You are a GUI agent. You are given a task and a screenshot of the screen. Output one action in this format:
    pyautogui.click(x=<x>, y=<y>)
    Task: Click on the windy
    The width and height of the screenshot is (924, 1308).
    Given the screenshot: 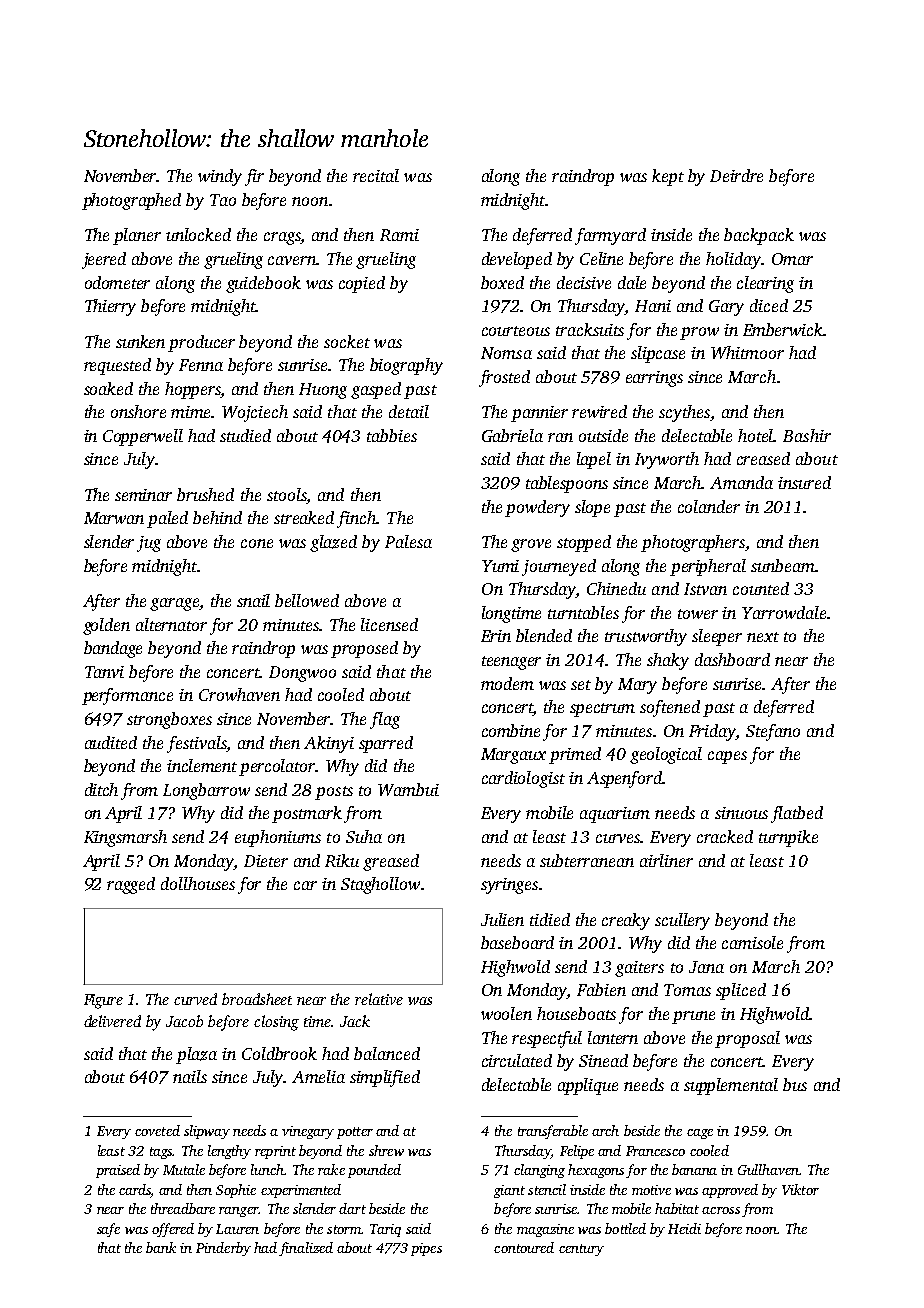 What is the action you would take?
    pyautogui.click(x=220, y=177)
